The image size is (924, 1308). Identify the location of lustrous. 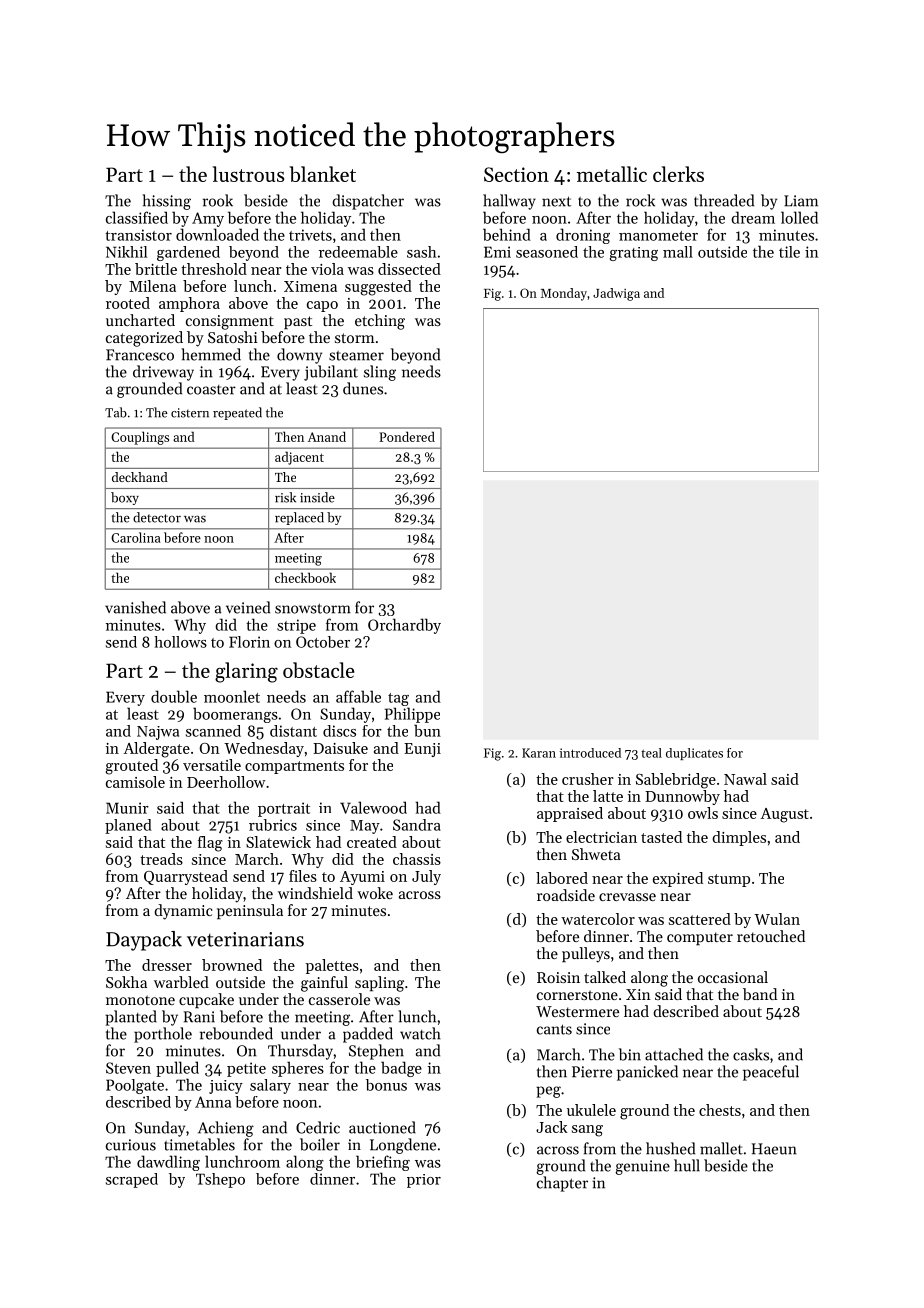
(248, 174).
